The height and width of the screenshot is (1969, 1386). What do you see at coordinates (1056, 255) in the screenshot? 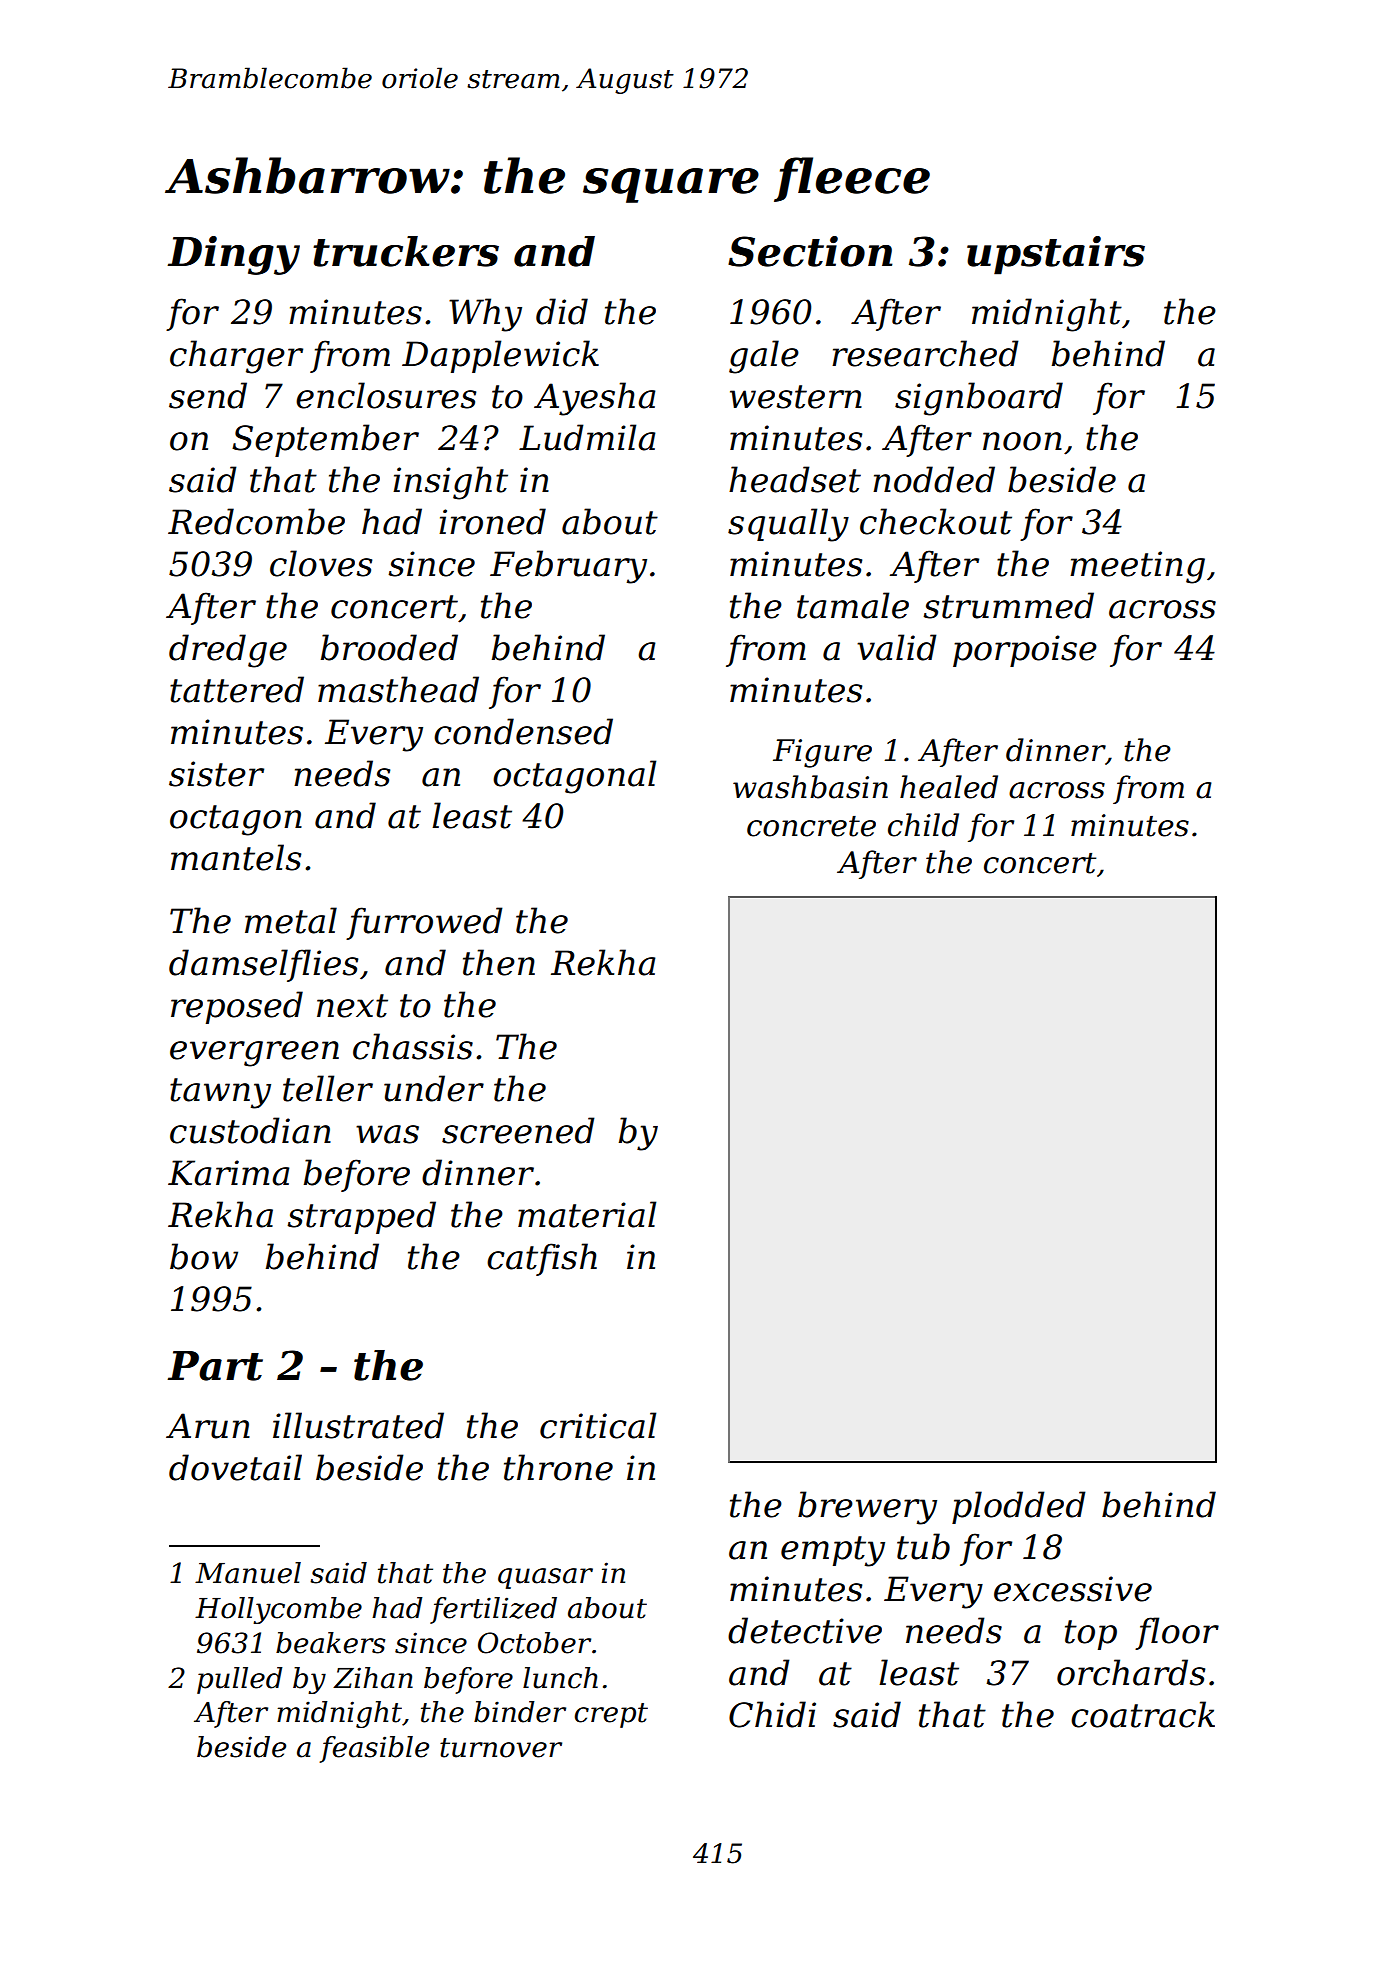
I see `upstairs` at bounding box center [1056, 255].
